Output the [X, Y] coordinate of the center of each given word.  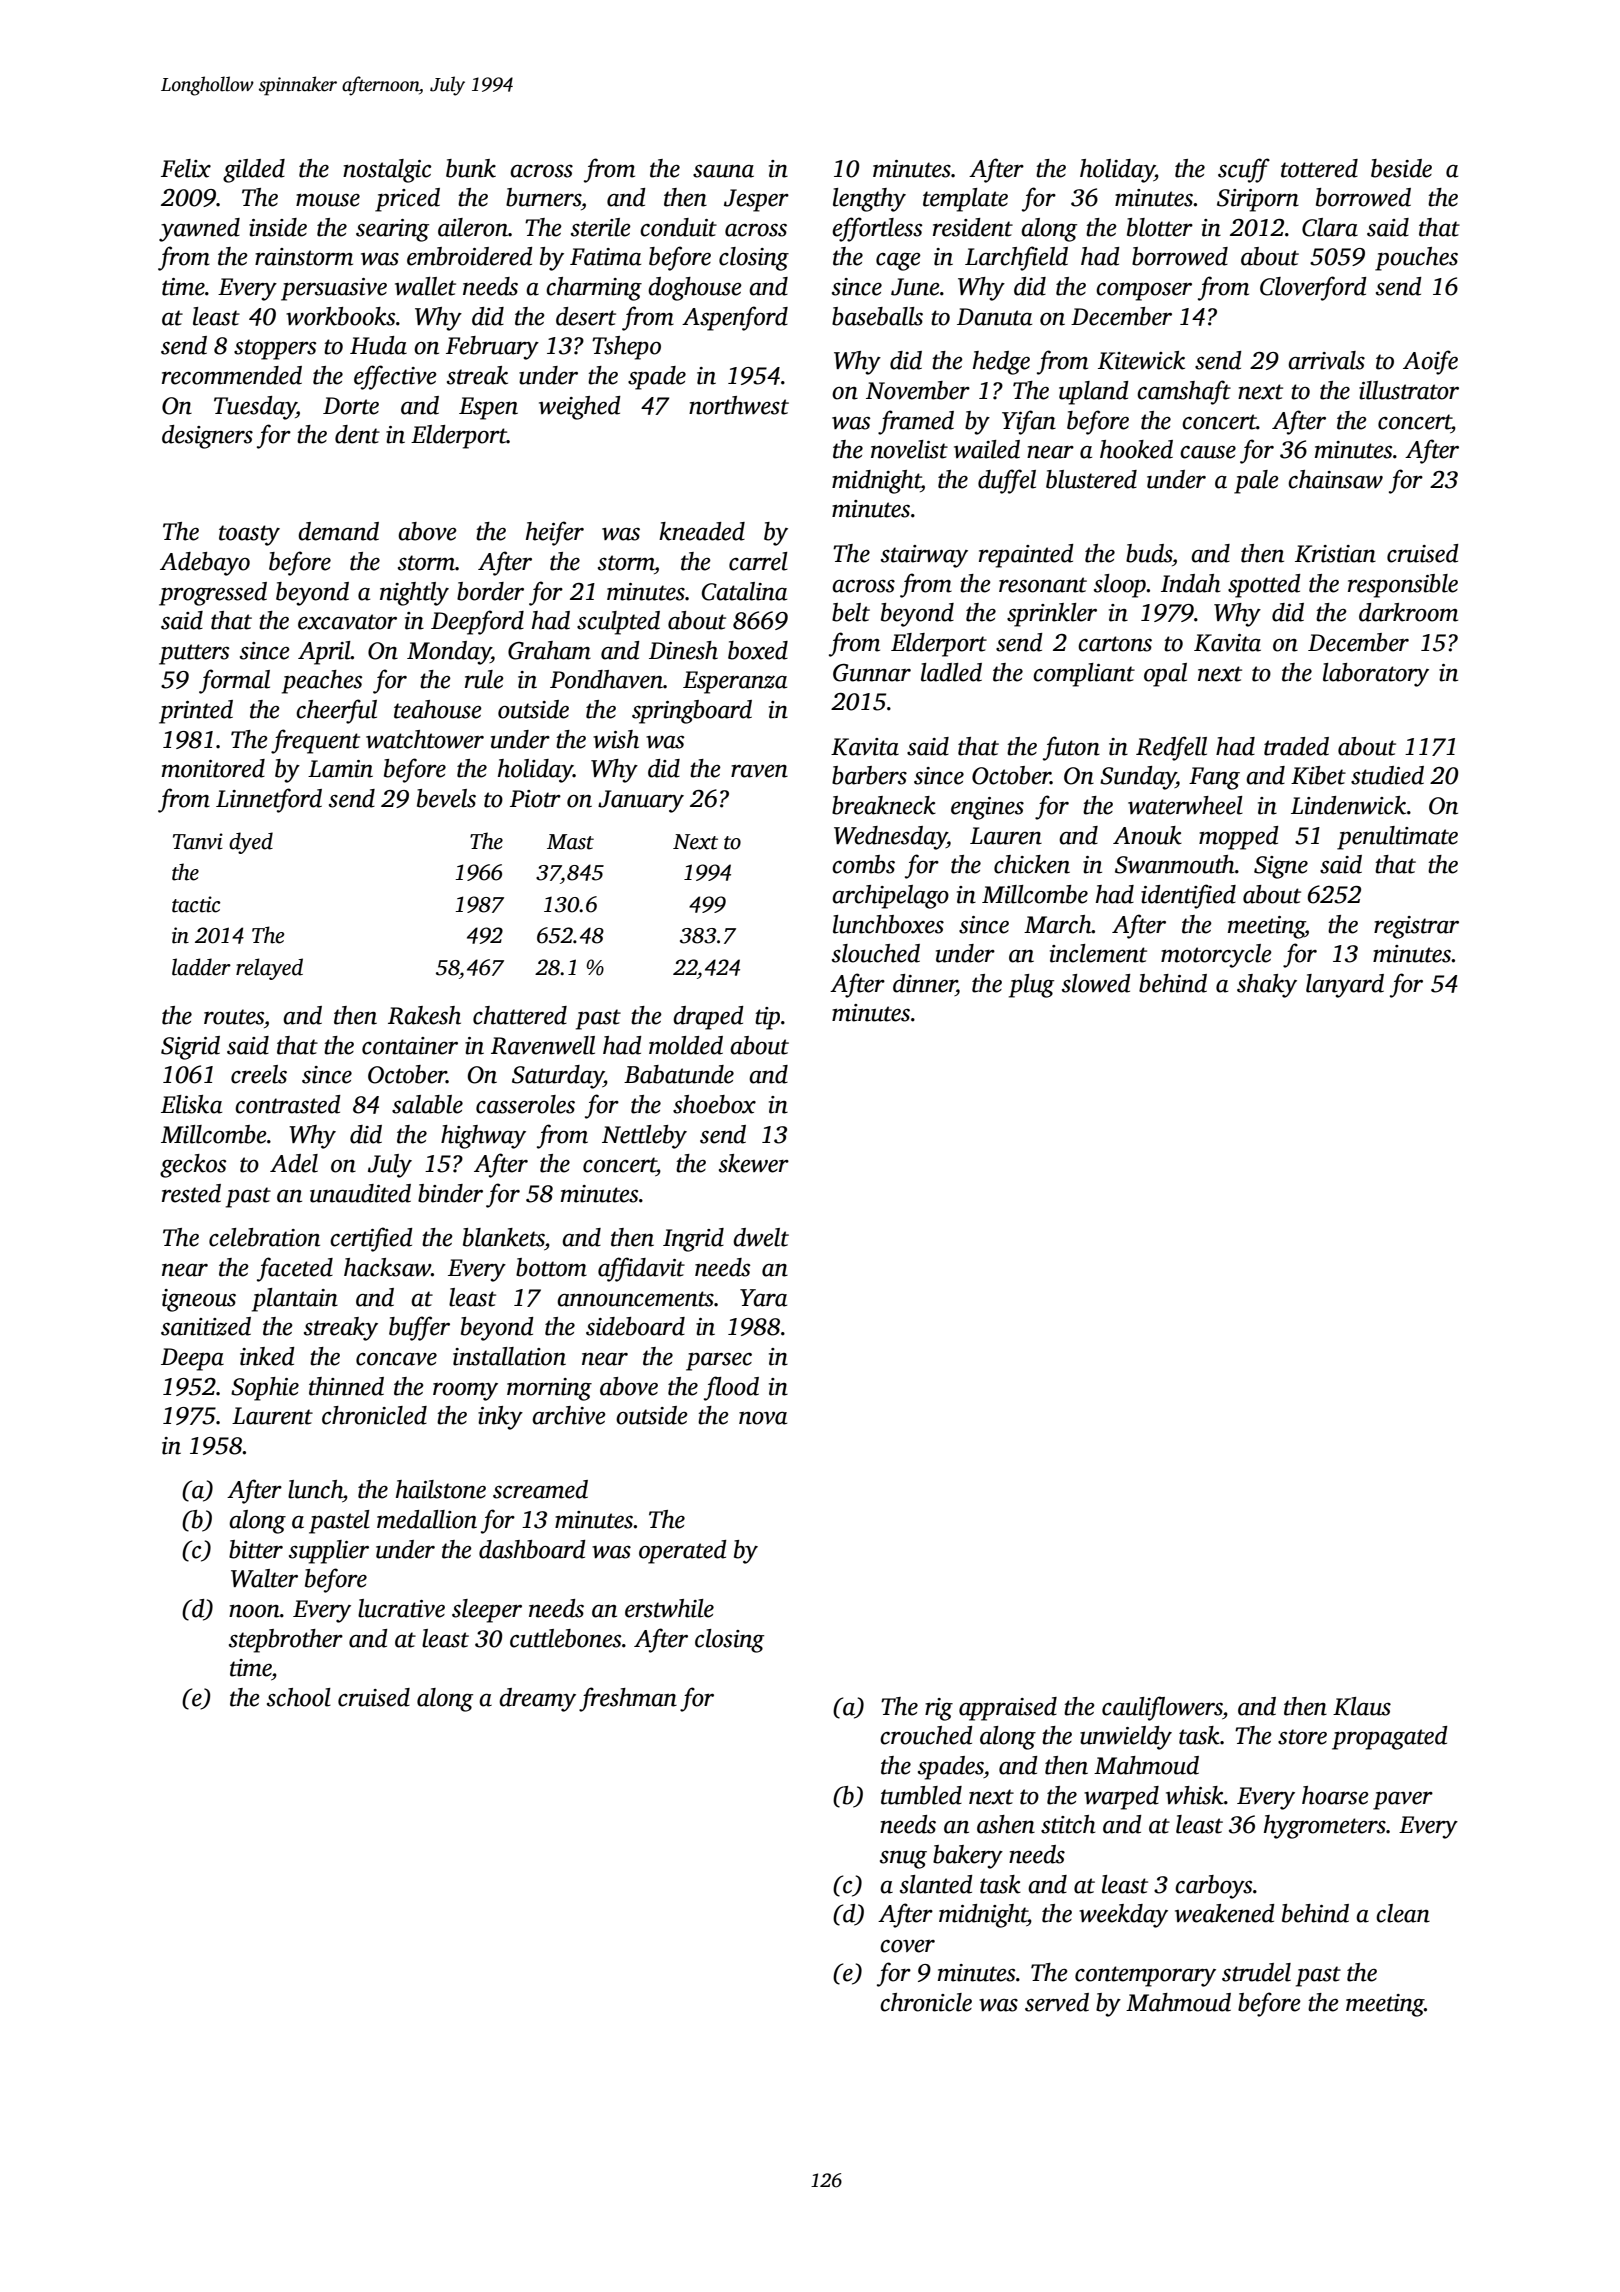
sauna [723, 171]
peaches [322, 682]
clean [1403, 1913]
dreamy [537, 1700]
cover [907, 1946]
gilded [254, 171]
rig [939, 1709]
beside [1401, 168]
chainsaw [1335, 479]
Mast [570, 842]
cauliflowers [1162, 1708]
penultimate [1397, 838]
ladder [201, 967]
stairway [924, 556]
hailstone [441, 1489]
